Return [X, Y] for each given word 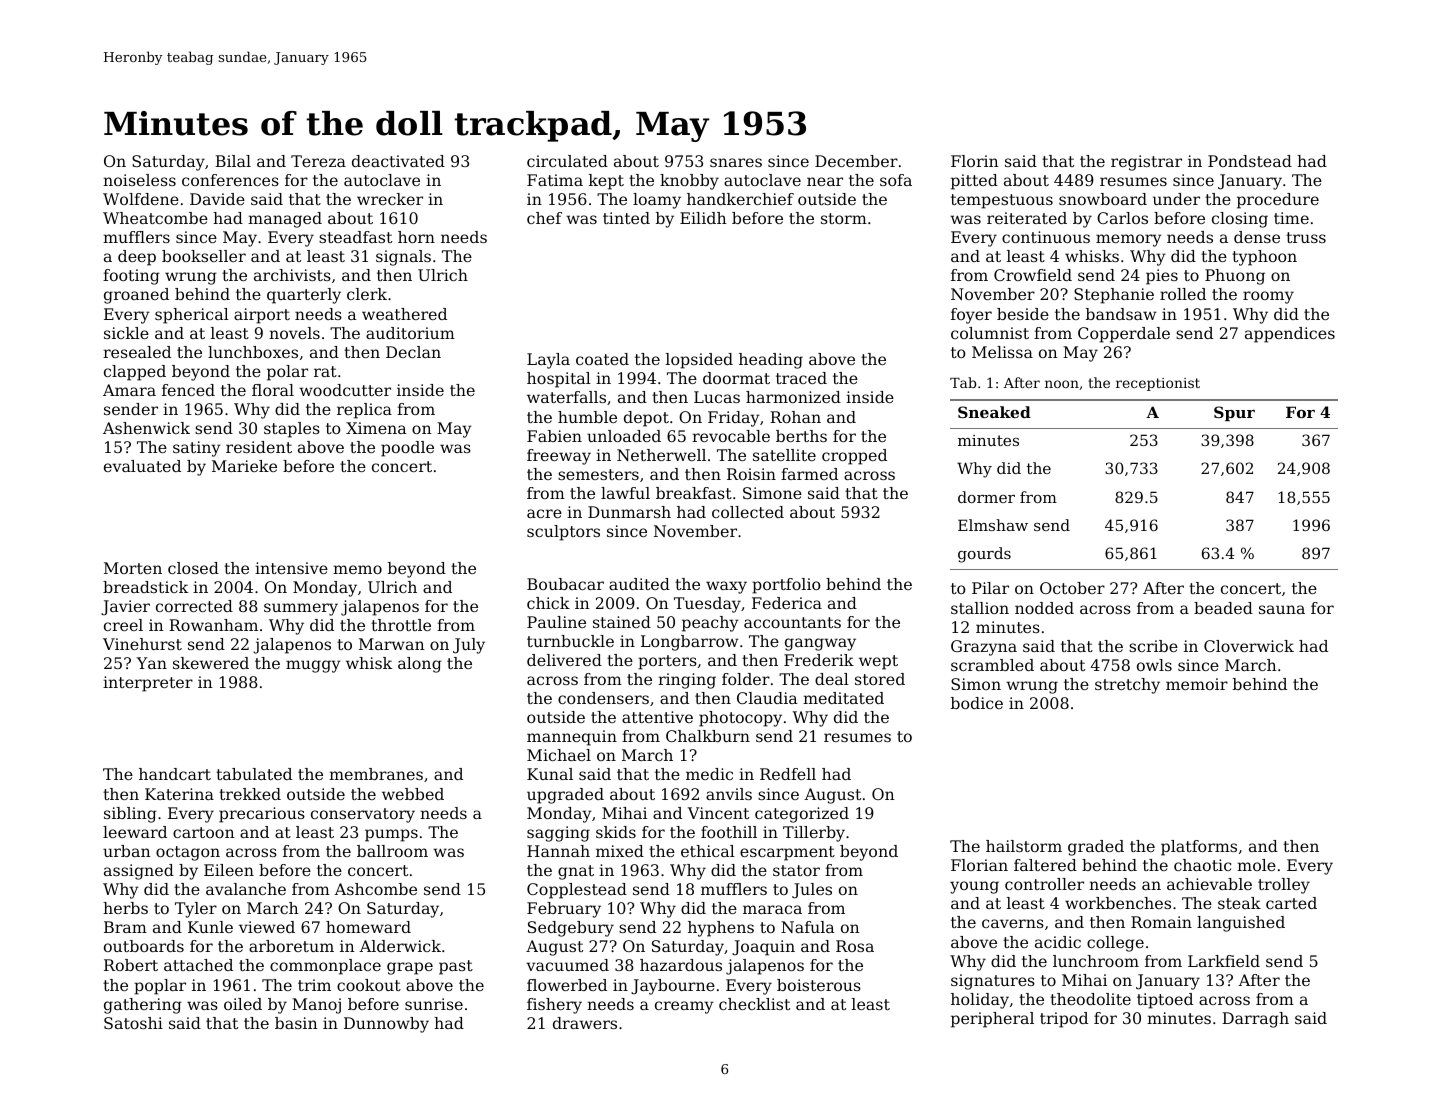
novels [294, 333]
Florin [975, 161]
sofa [896, 180]
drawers [585, 1023]
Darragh [1255, 1020]
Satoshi [133, 1023]
